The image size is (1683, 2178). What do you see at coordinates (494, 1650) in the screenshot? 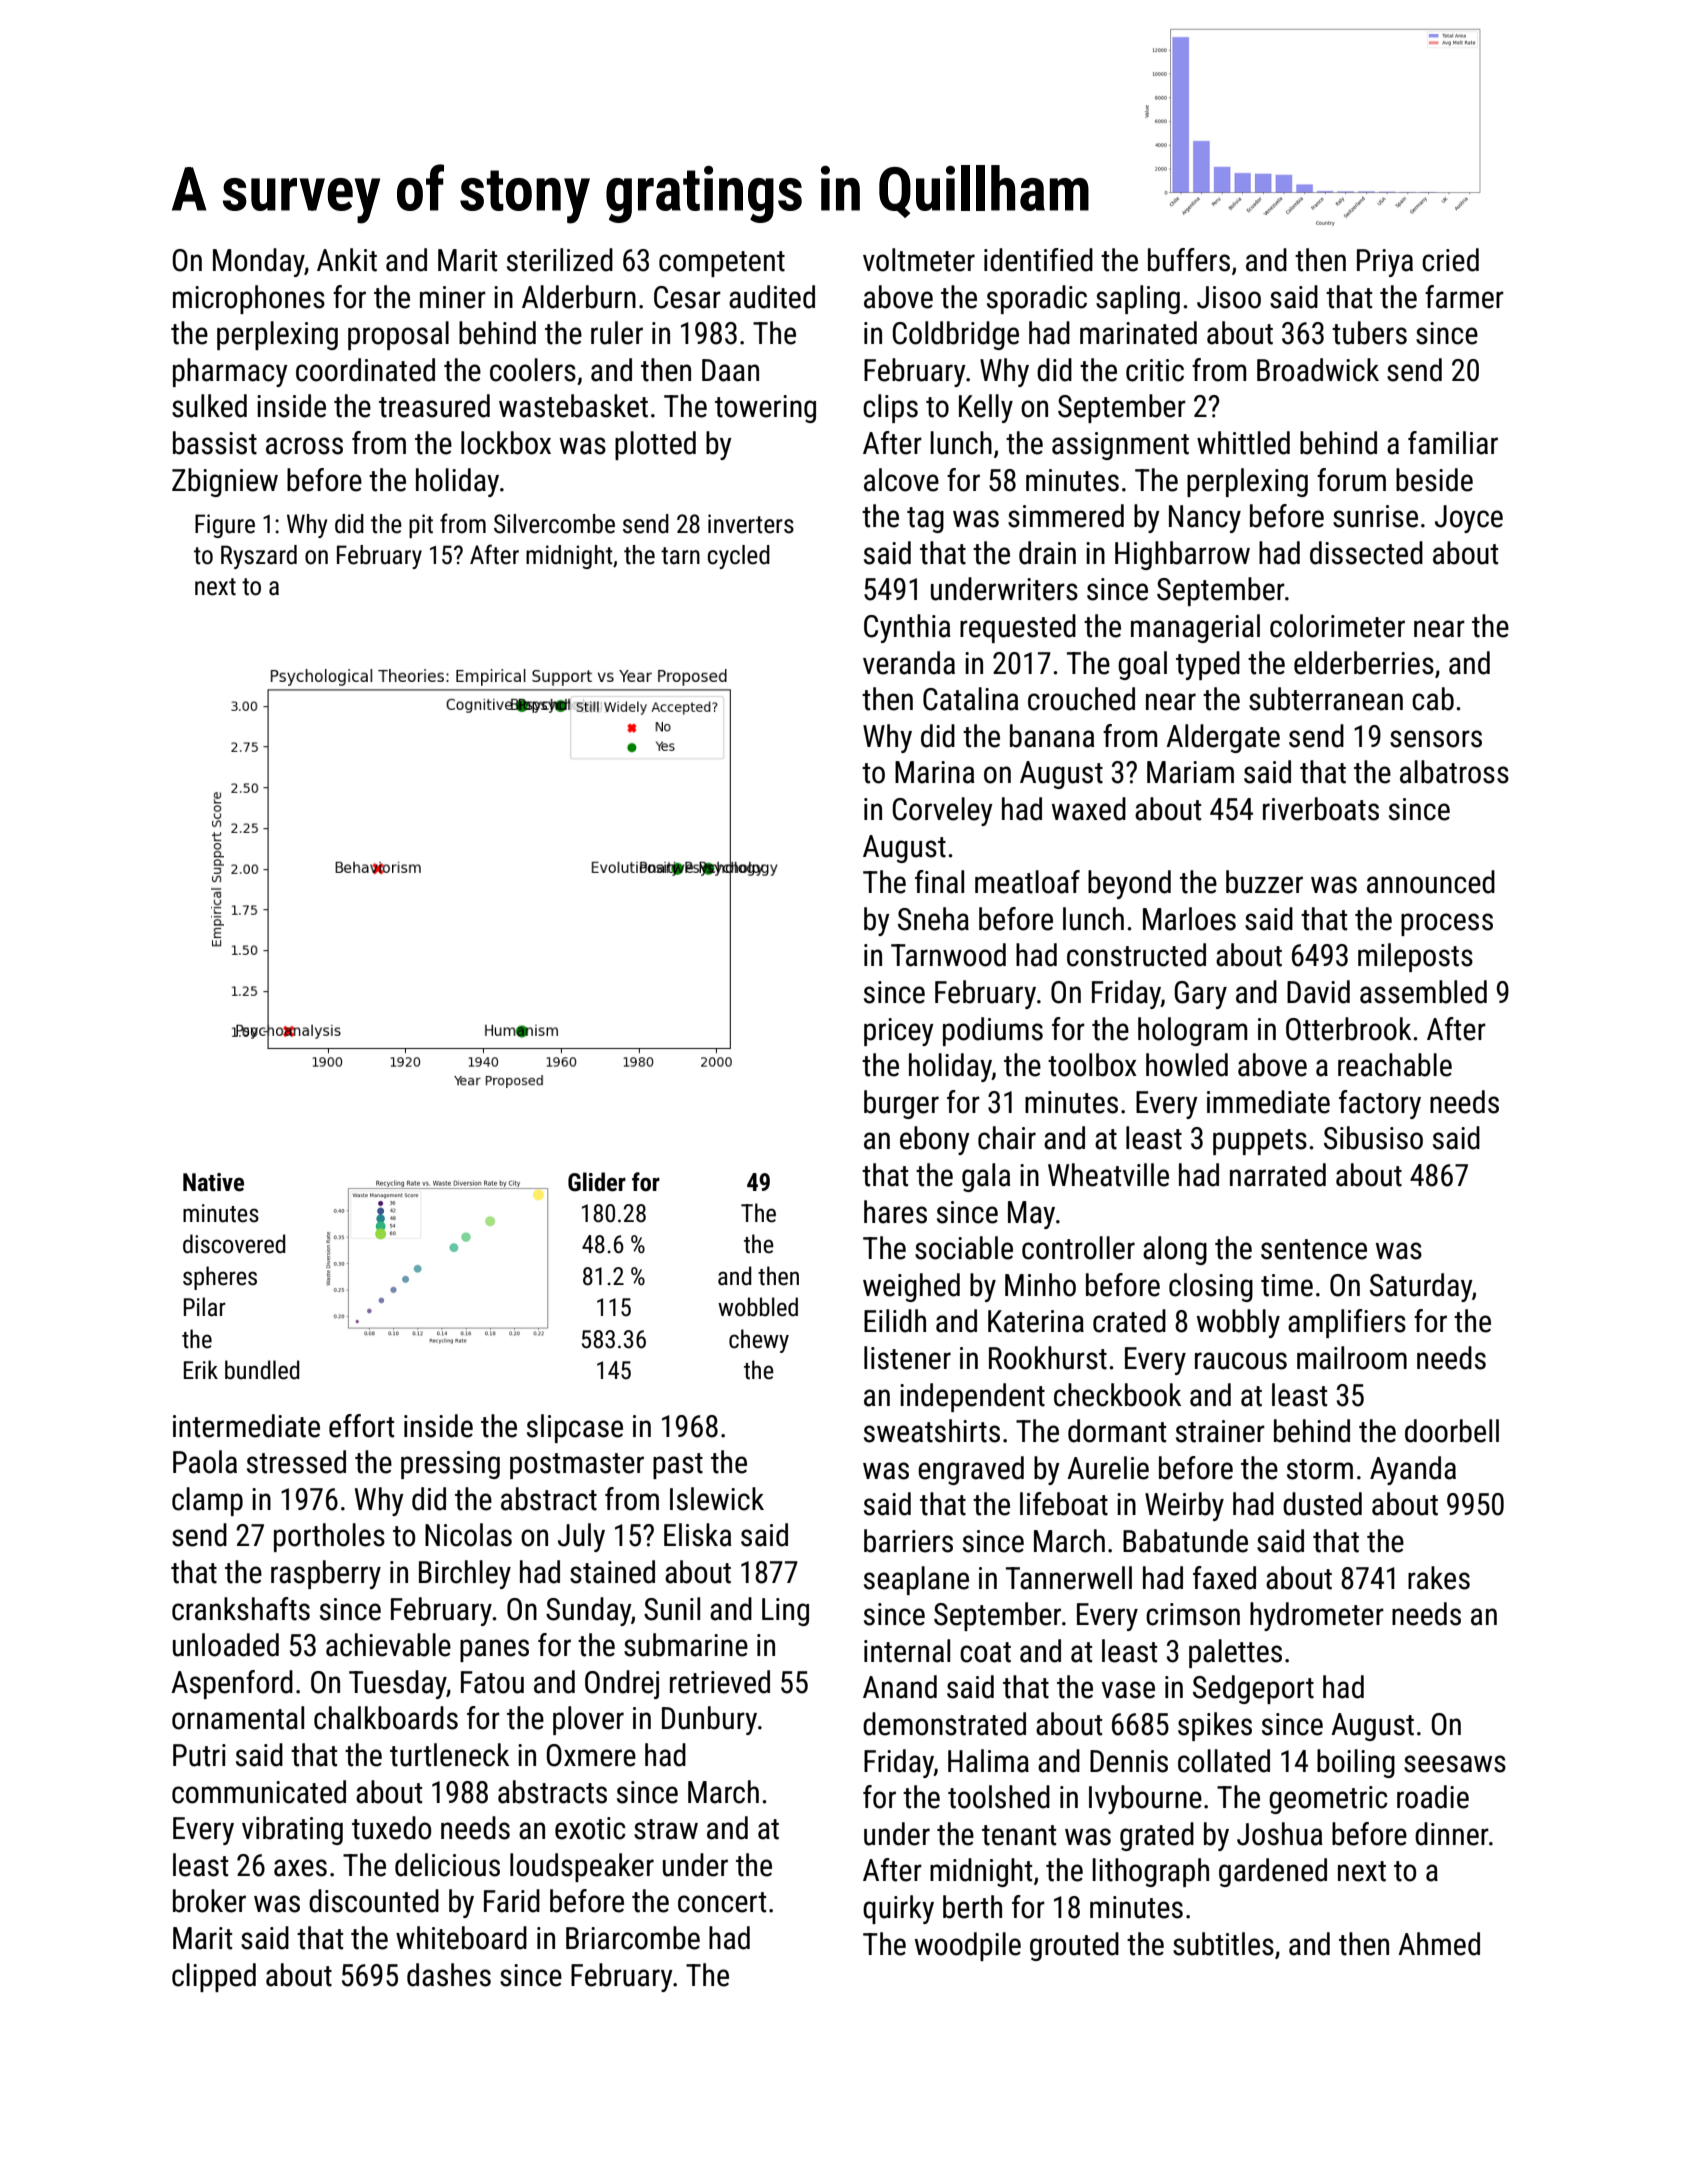
I see `panes` at bounding box center [494, 1650].
